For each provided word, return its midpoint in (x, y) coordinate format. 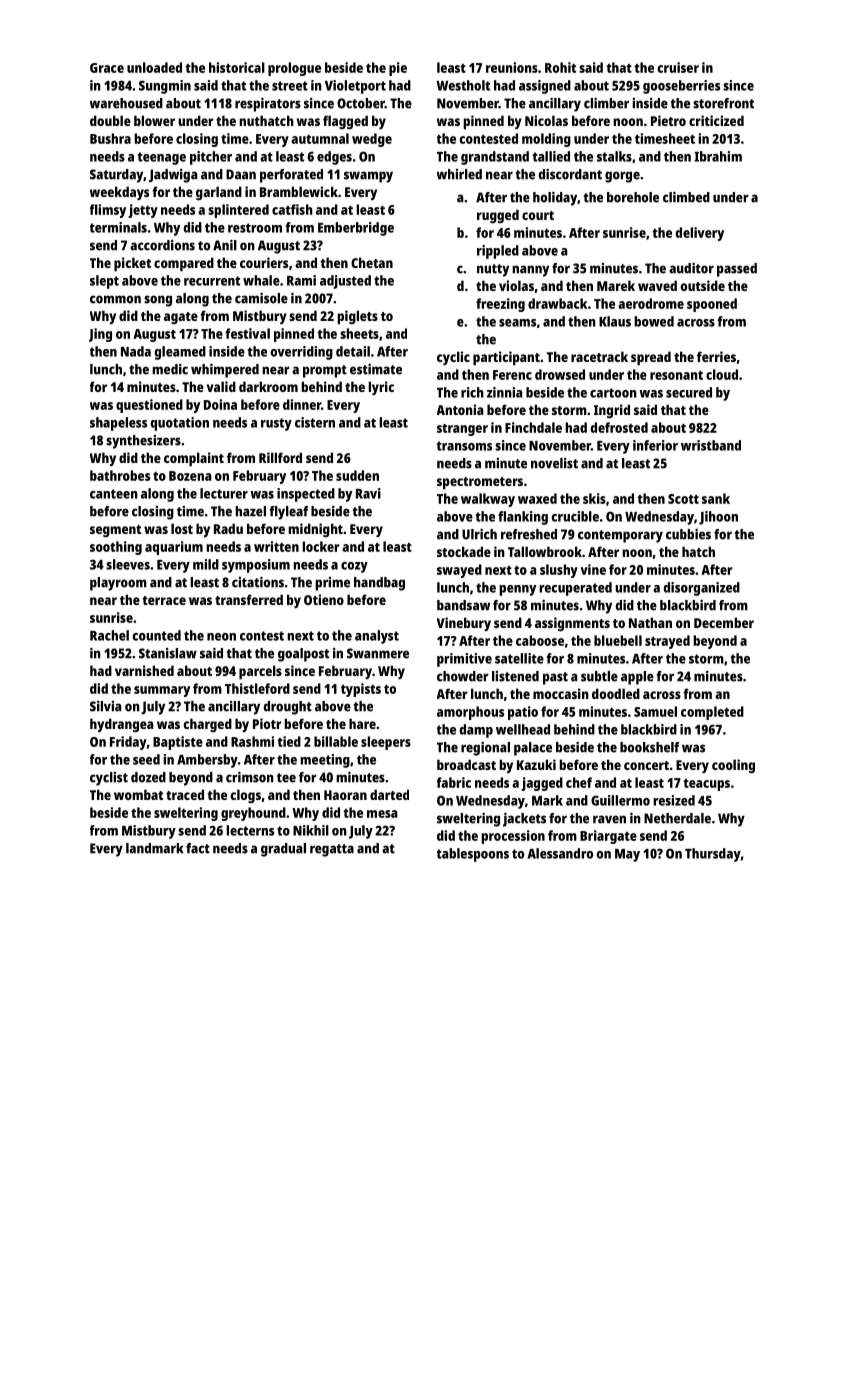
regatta (332, 850)
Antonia (460, 409)
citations (258, 582)
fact (198, 848)
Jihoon (718, 518)
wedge (372, 140)
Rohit (560, 67)
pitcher (211, 158)
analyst (377, 637)
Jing (100, 335)
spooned (712, 305)
